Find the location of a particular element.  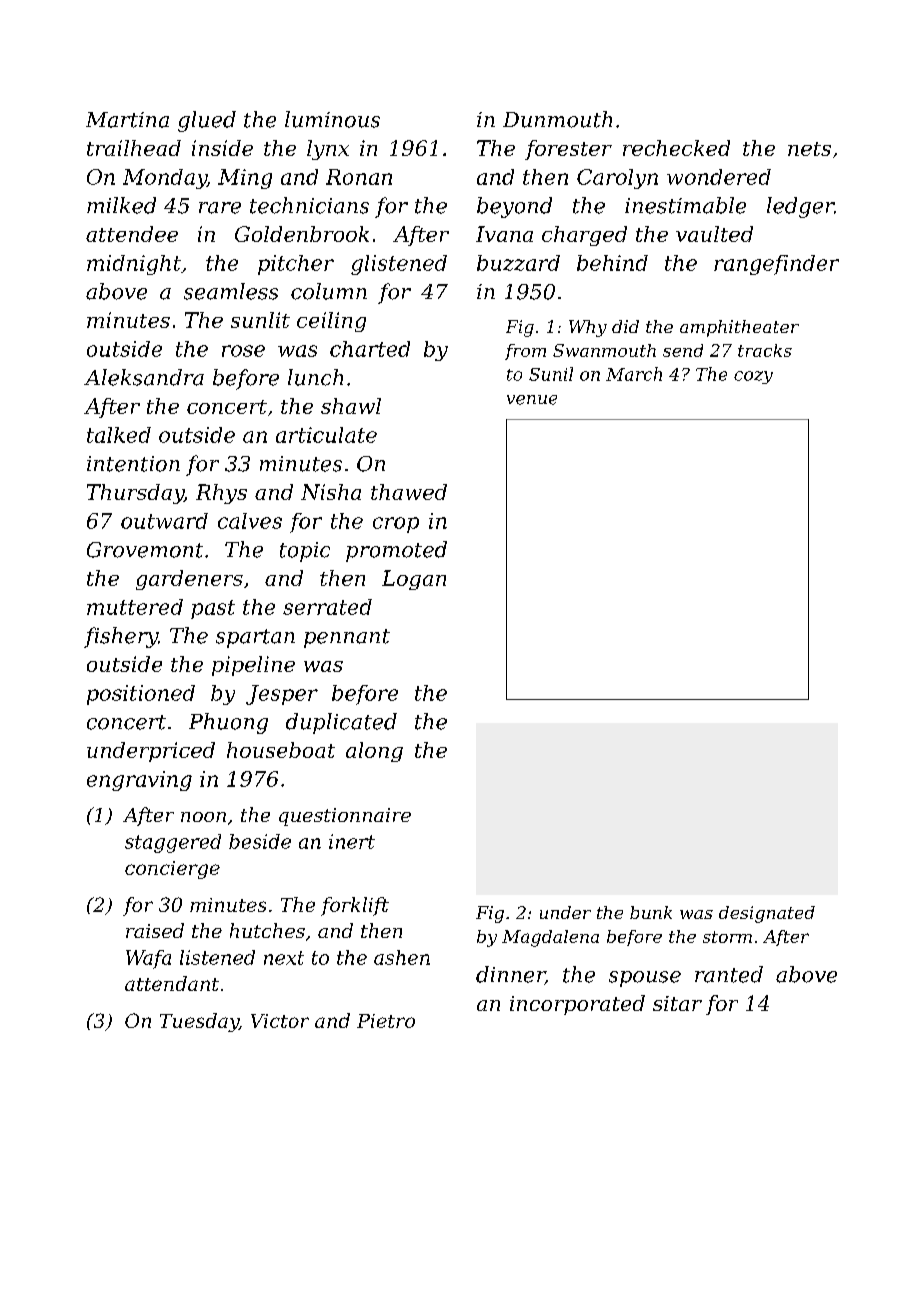

Aleksandra is located at coordinates (144, 377).
